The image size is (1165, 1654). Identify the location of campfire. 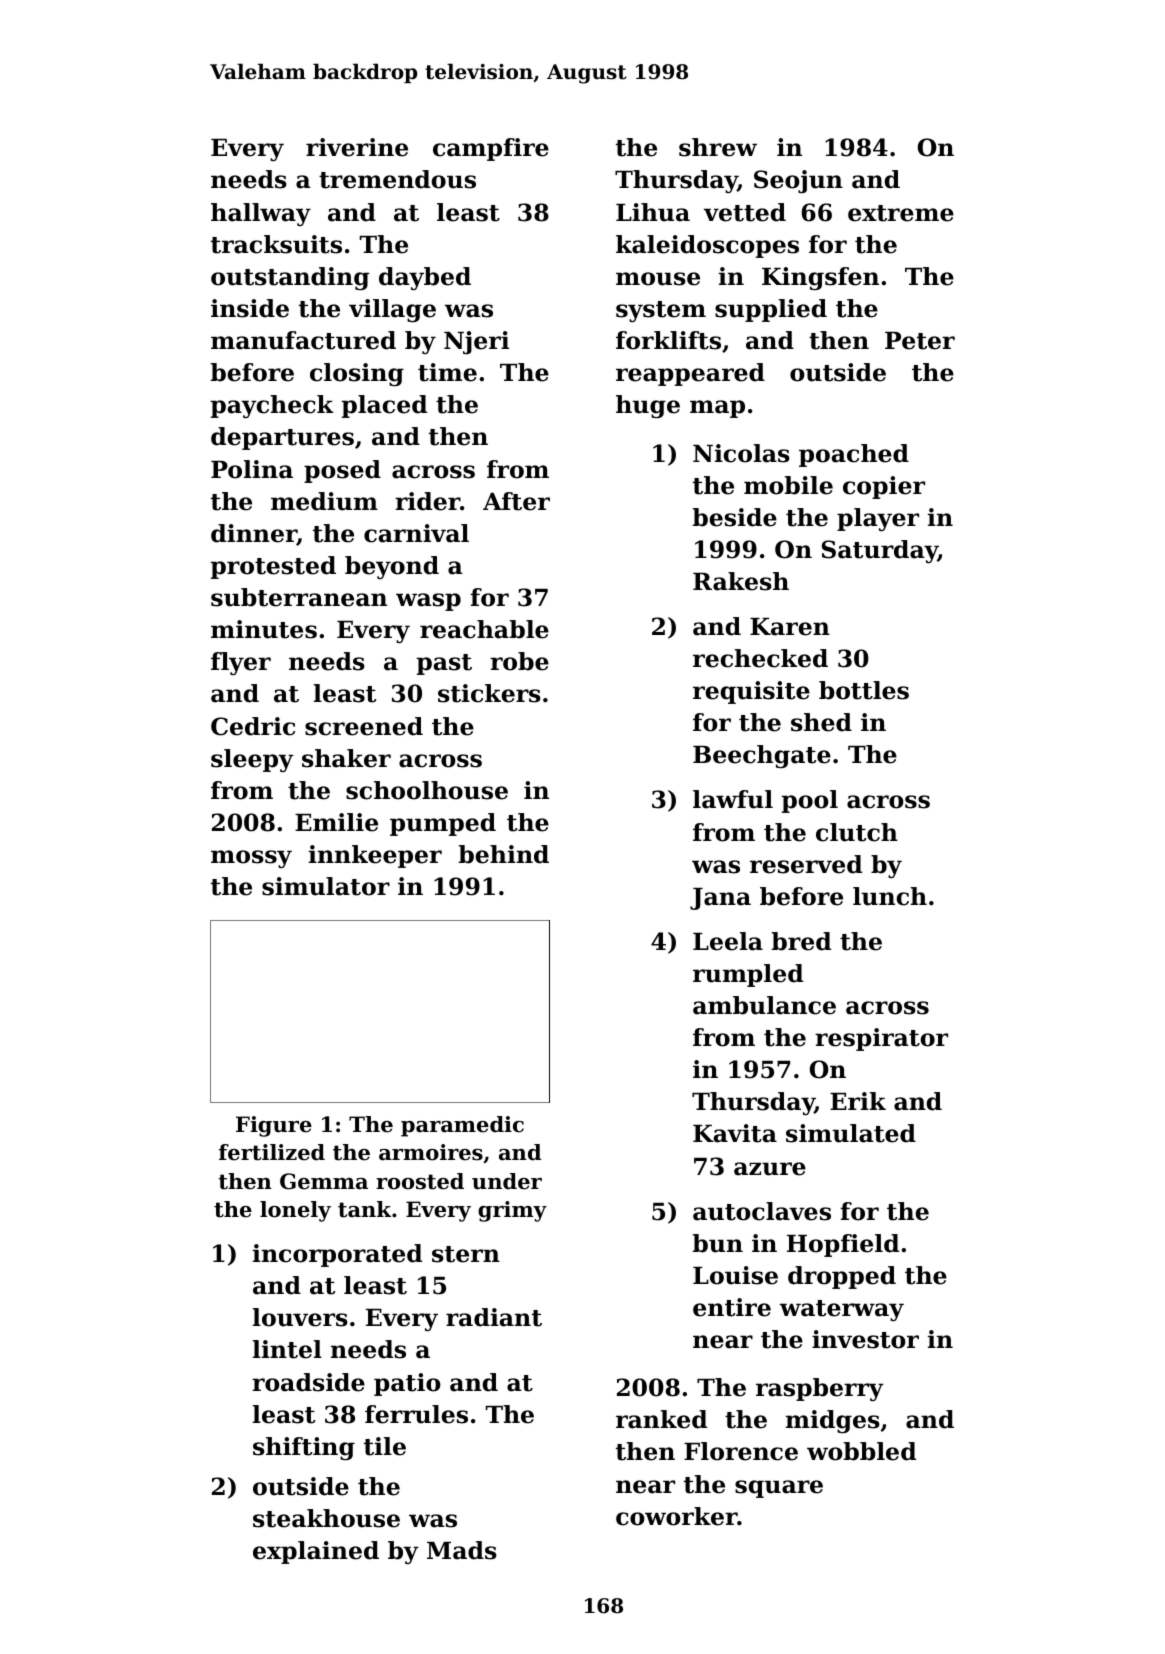
(491, 149).
